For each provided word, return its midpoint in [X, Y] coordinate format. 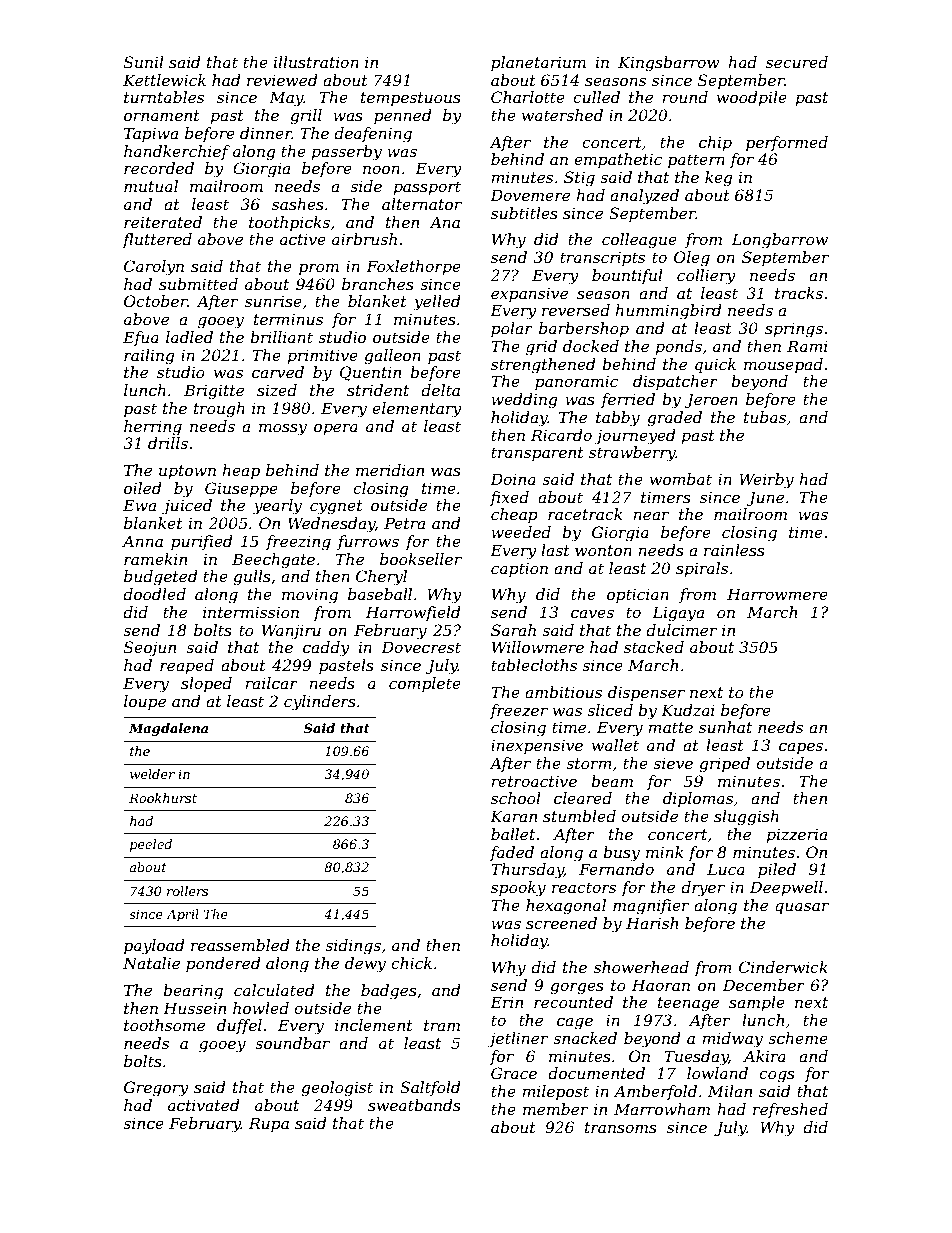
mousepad [783, 365]
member [555, 1109]
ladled [189, 337]
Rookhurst [163, 798]
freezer [519, 711]
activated [204, 1105]
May [286, 99]
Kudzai [688, 710]
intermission [251, 612]
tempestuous [411, 99]
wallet [615, 745]
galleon [392, 357]
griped [724, 765]
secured [797, 62]
